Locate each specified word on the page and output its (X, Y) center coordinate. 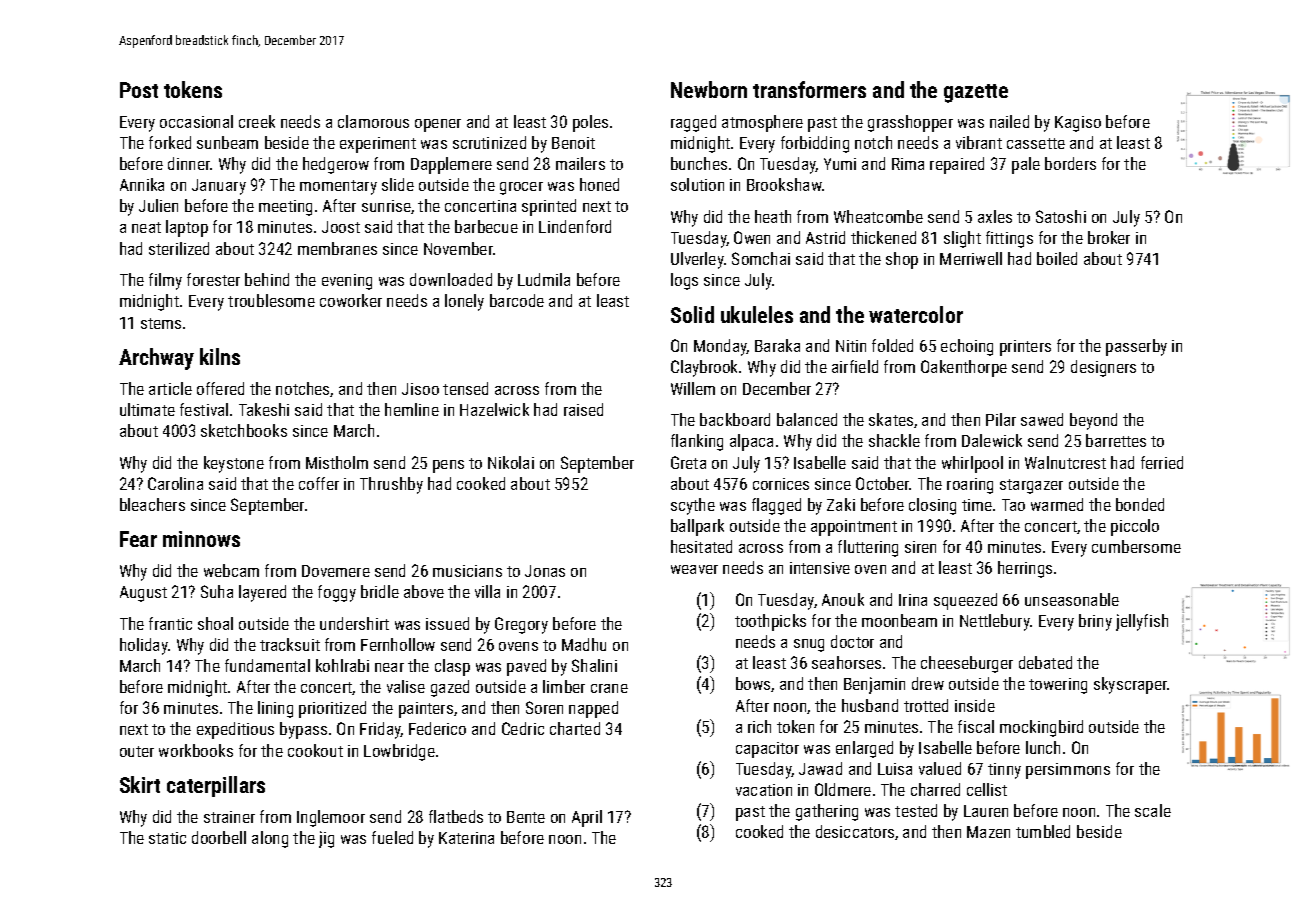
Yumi (840, 164)
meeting (285, 208)
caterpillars (216, 786)
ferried (1162, 462)
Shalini (594, 665)
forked (170, 142)
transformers (809, 89)
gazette (976, 93)
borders (1070, 163)
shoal (215, 623)
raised (583, 409)
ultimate (147, 409)
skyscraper (1131, 685)
